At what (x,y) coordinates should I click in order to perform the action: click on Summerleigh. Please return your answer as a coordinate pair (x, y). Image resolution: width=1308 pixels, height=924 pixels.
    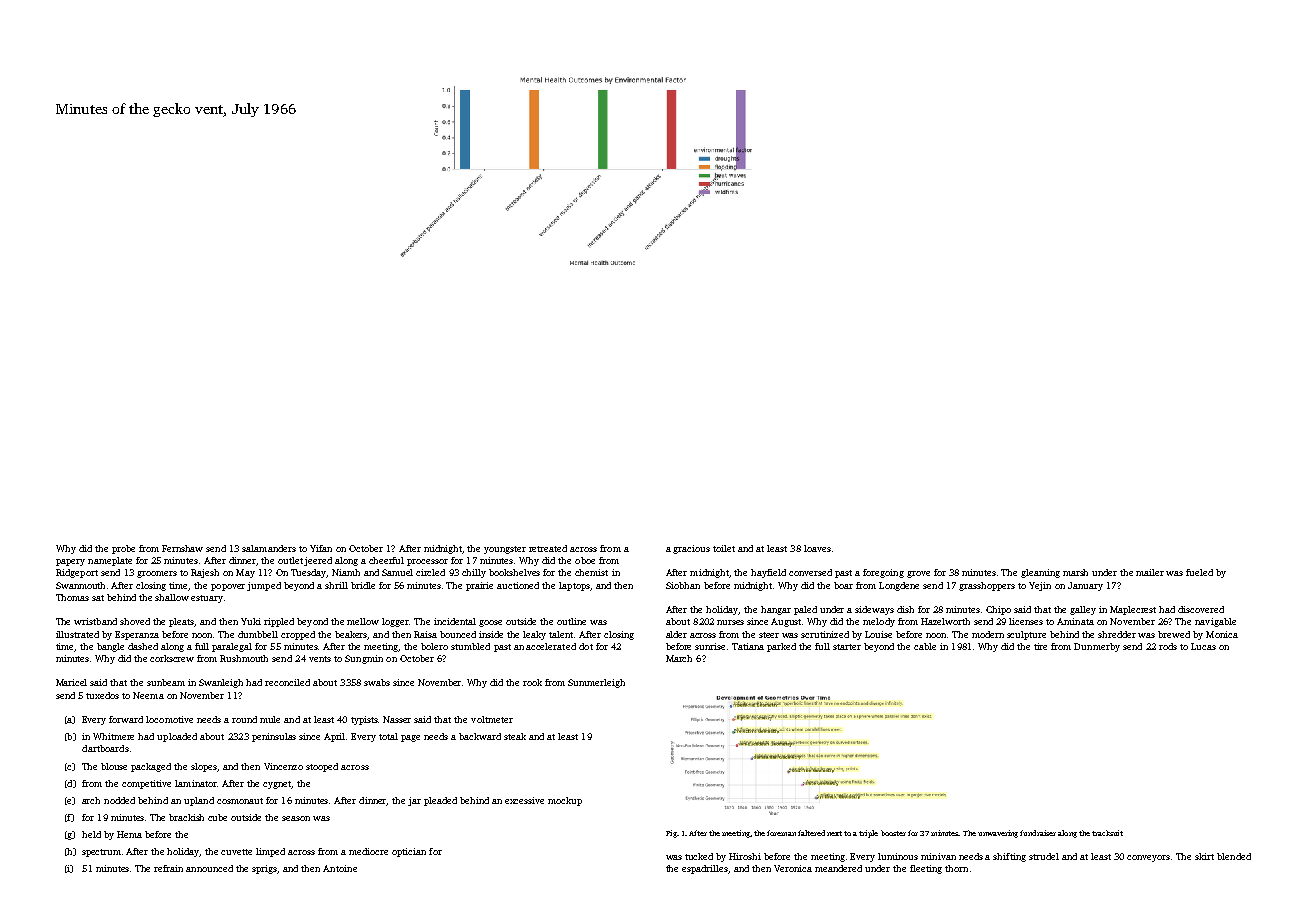
    Looking at the image, I should click on (596, 683).
